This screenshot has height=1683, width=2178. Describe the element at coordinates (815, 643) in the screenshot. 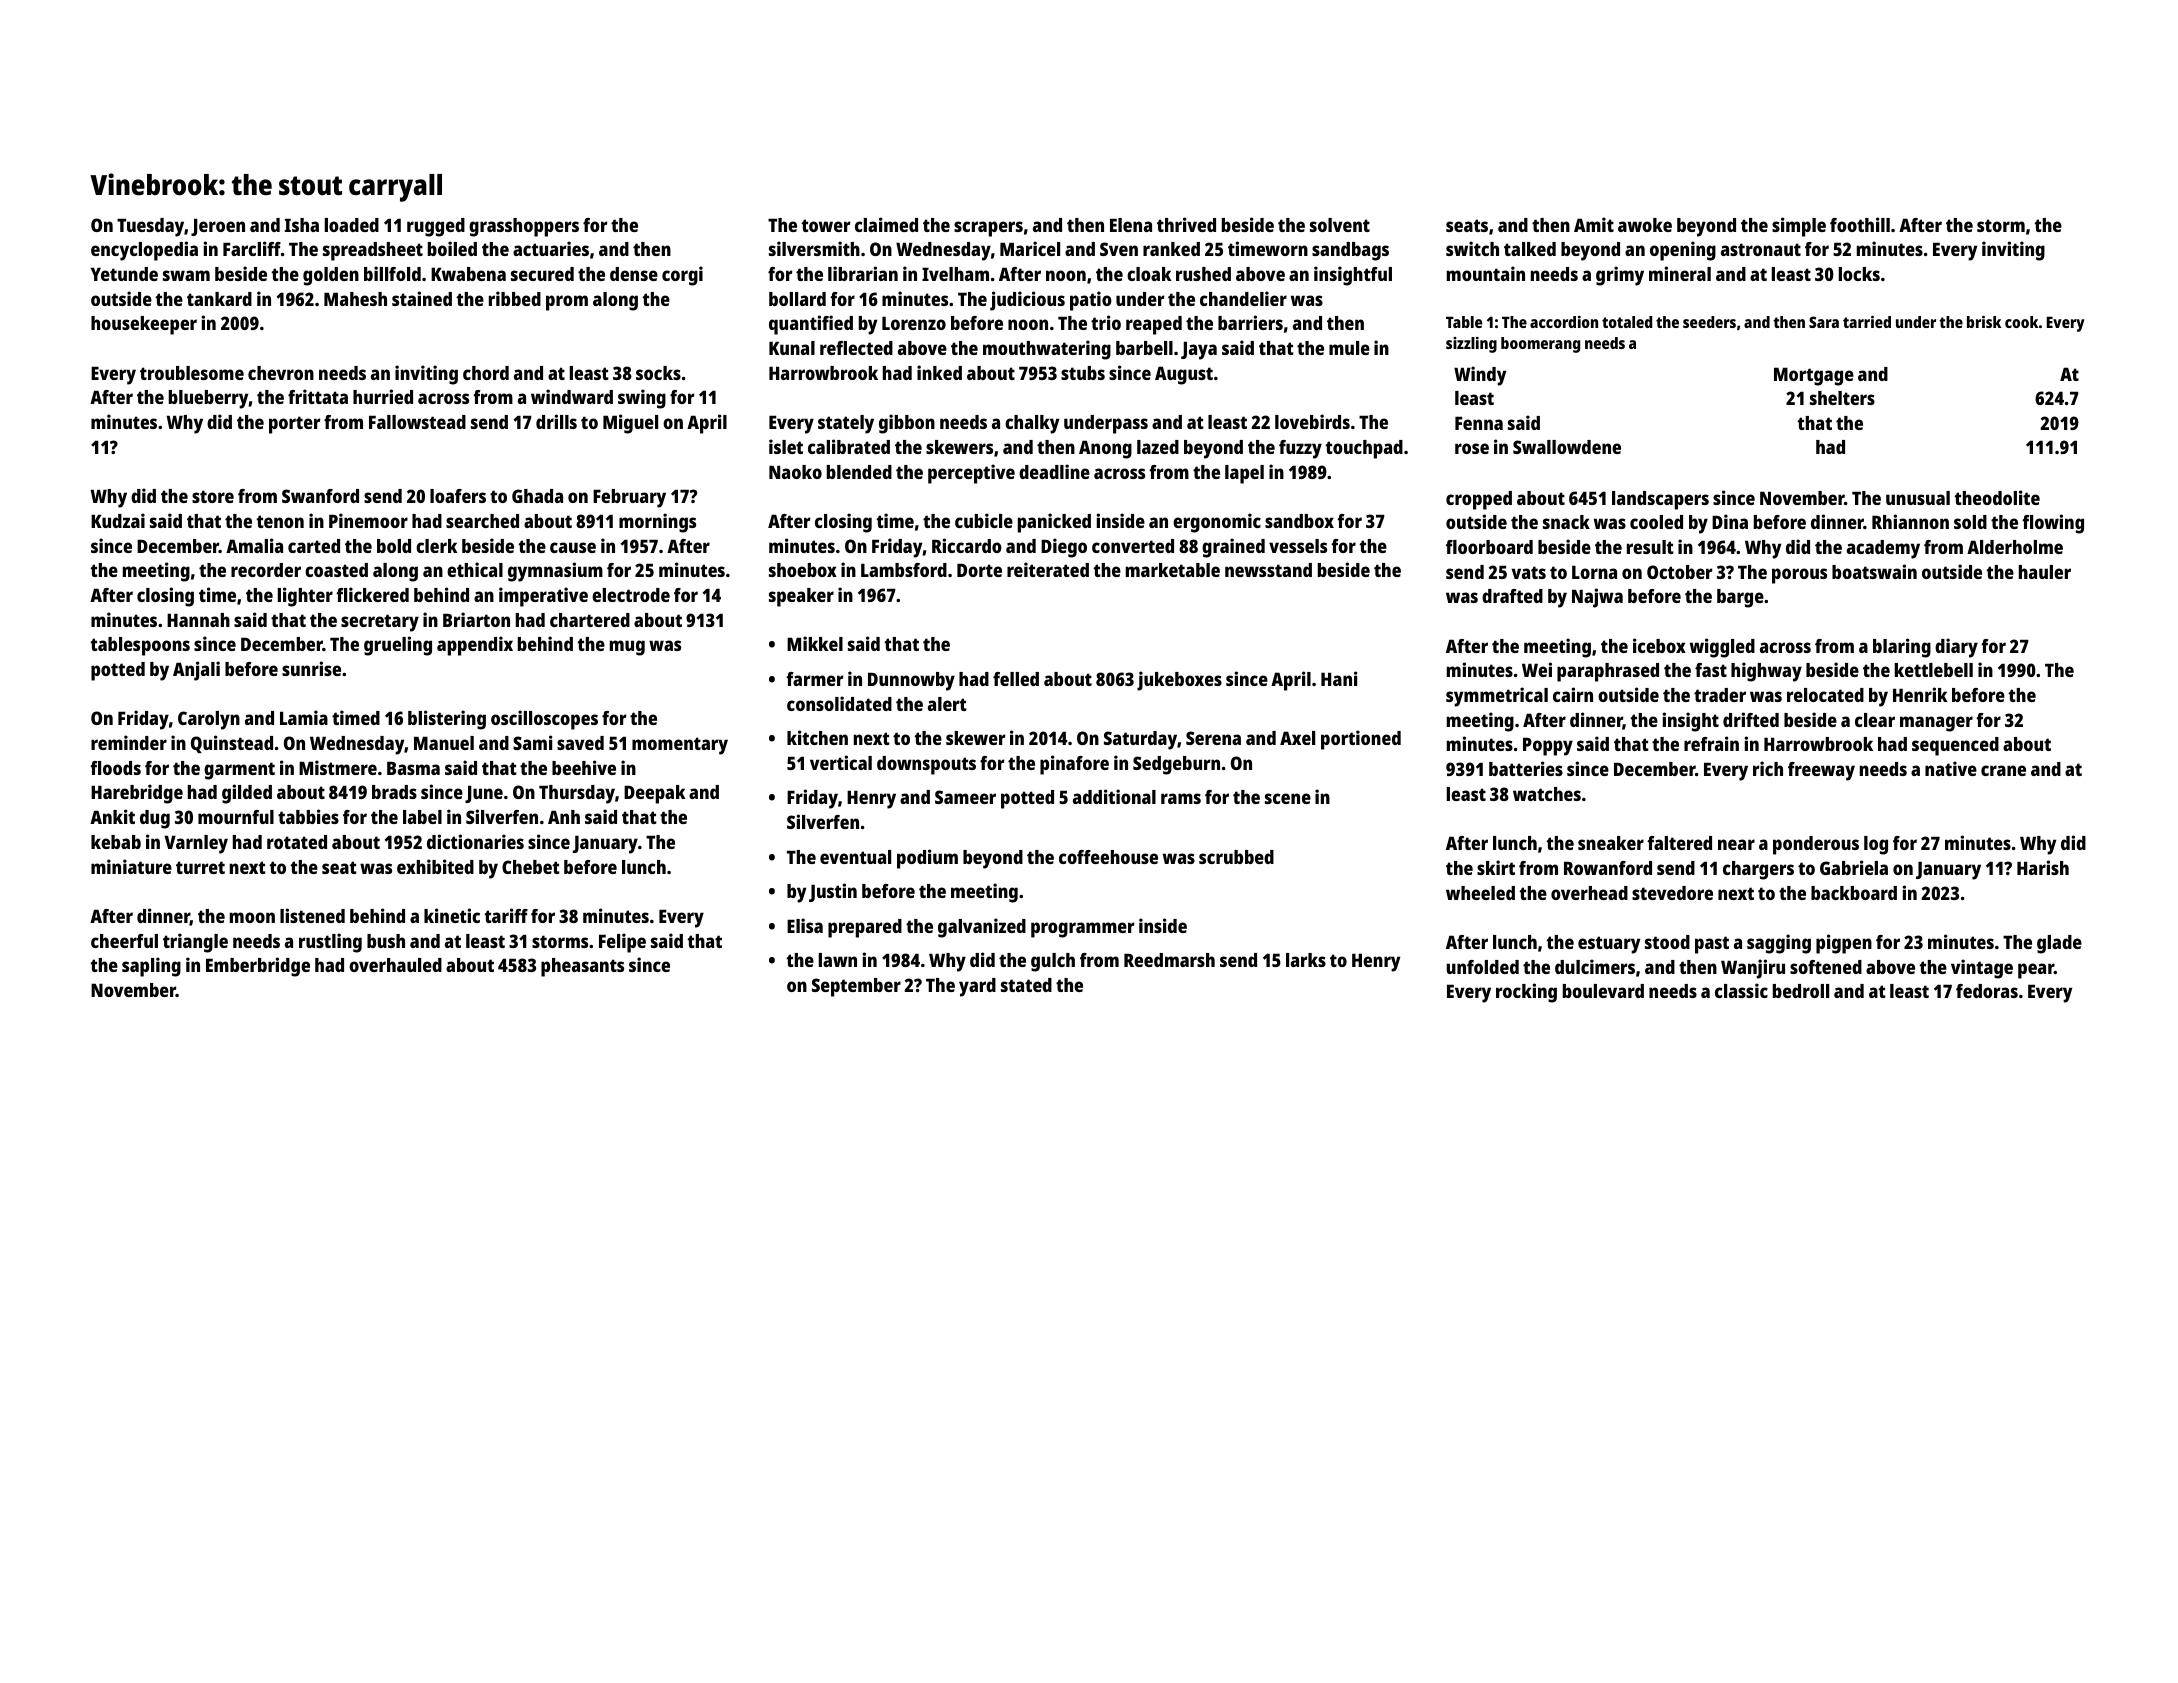

I see `Mikkel` at that location.
